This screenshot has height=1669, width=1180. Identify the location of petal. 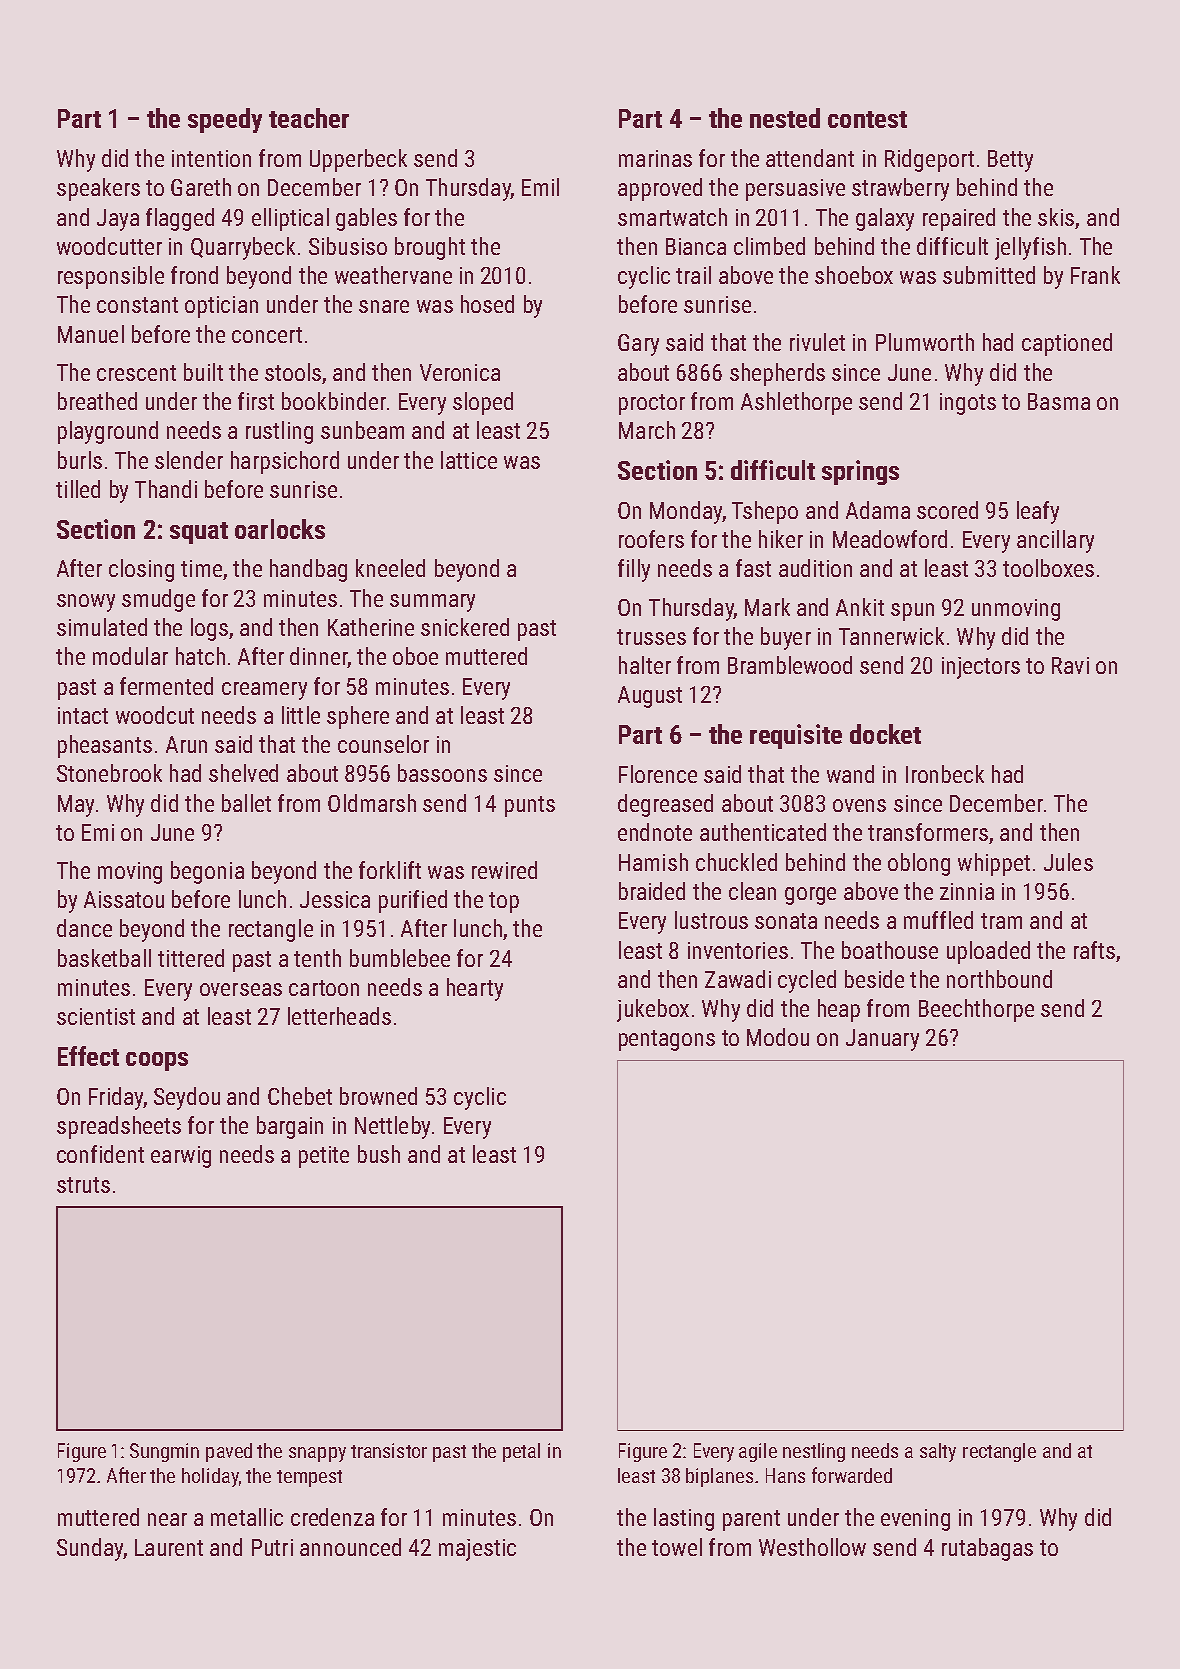
(521, 1452).
